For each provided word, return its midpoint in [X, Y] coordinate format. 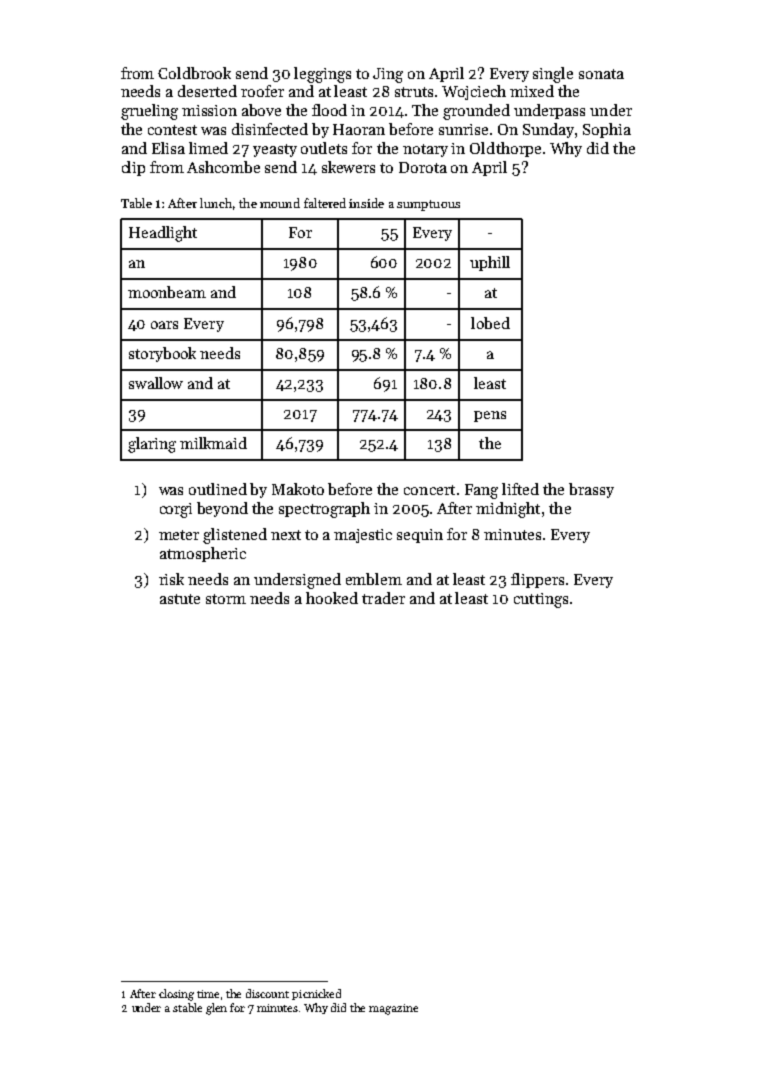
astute [180, 599]
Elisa [168, 148]
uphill [490, 263]
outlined [218, 489]
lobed [490, 323]
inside [366, 203]
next [286, 535]
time [208, 994]
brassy [591, 490]
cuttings [541, 600]
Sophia [607, 130]
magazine [393, 1009]
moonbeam [167, 292]
